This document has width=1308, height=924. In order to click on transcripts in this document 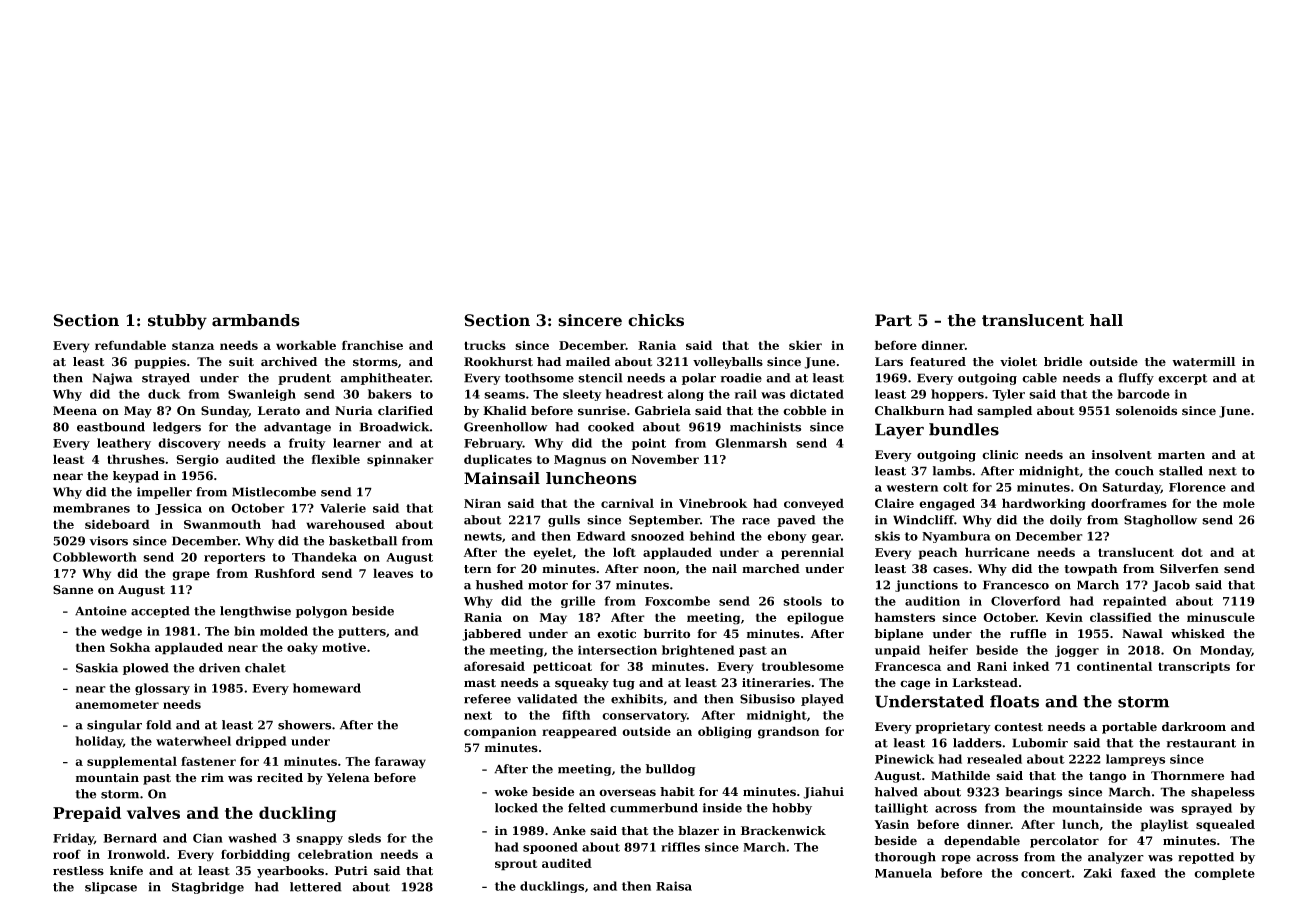, I will do `click(1194, 668)`.
